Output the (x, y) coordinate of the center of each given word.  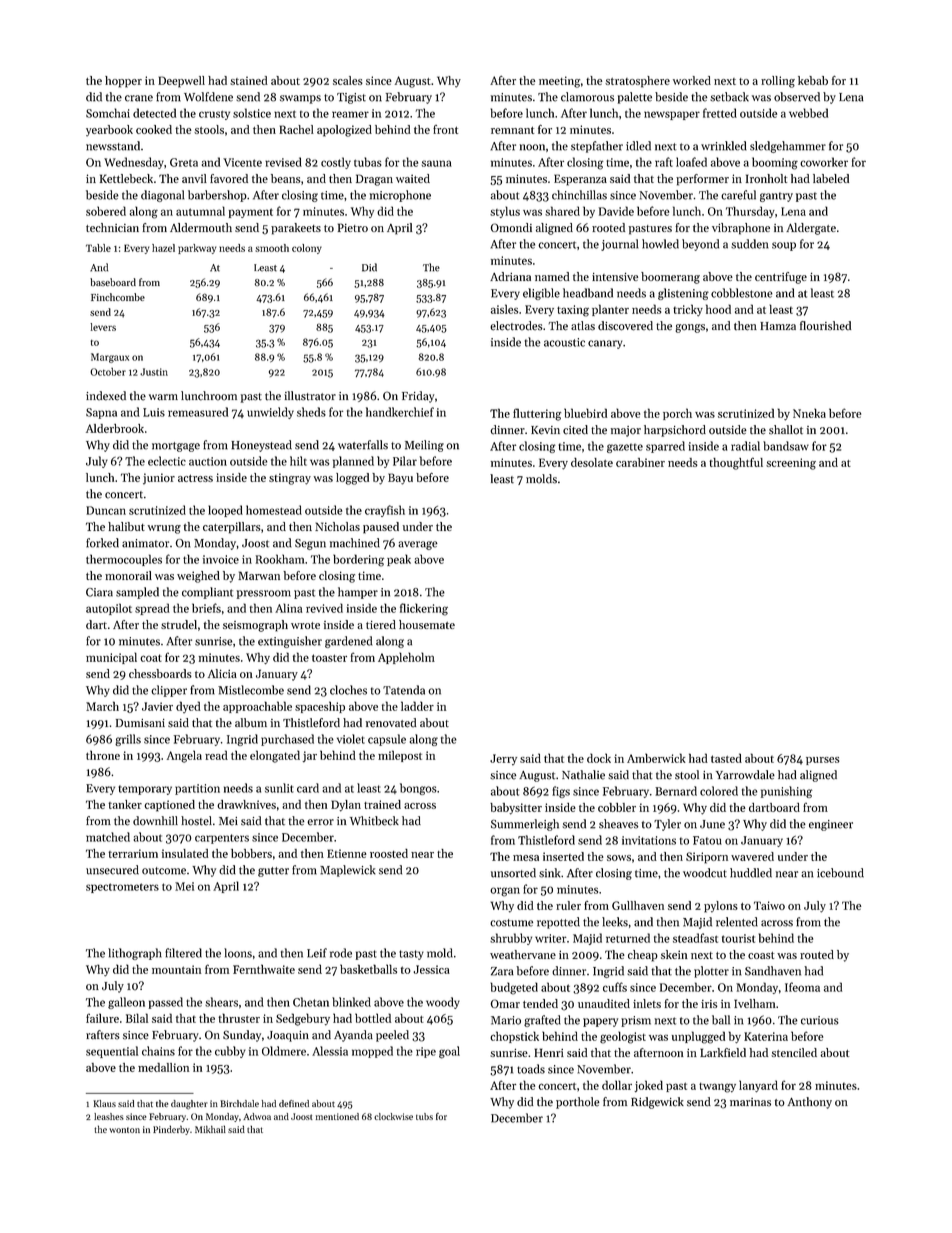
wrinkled (724, 146)
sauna (437, 163)
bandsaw (786, 446)
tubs (424, 1116)
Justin (154, 372)
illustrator (310, 396)
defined (294, 1103)
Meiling (424, 446)
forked (102, 543)
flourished (825, 326)
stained (249, 80)
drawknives (246, 804)
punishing (786, 792)
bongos (418, 789)
